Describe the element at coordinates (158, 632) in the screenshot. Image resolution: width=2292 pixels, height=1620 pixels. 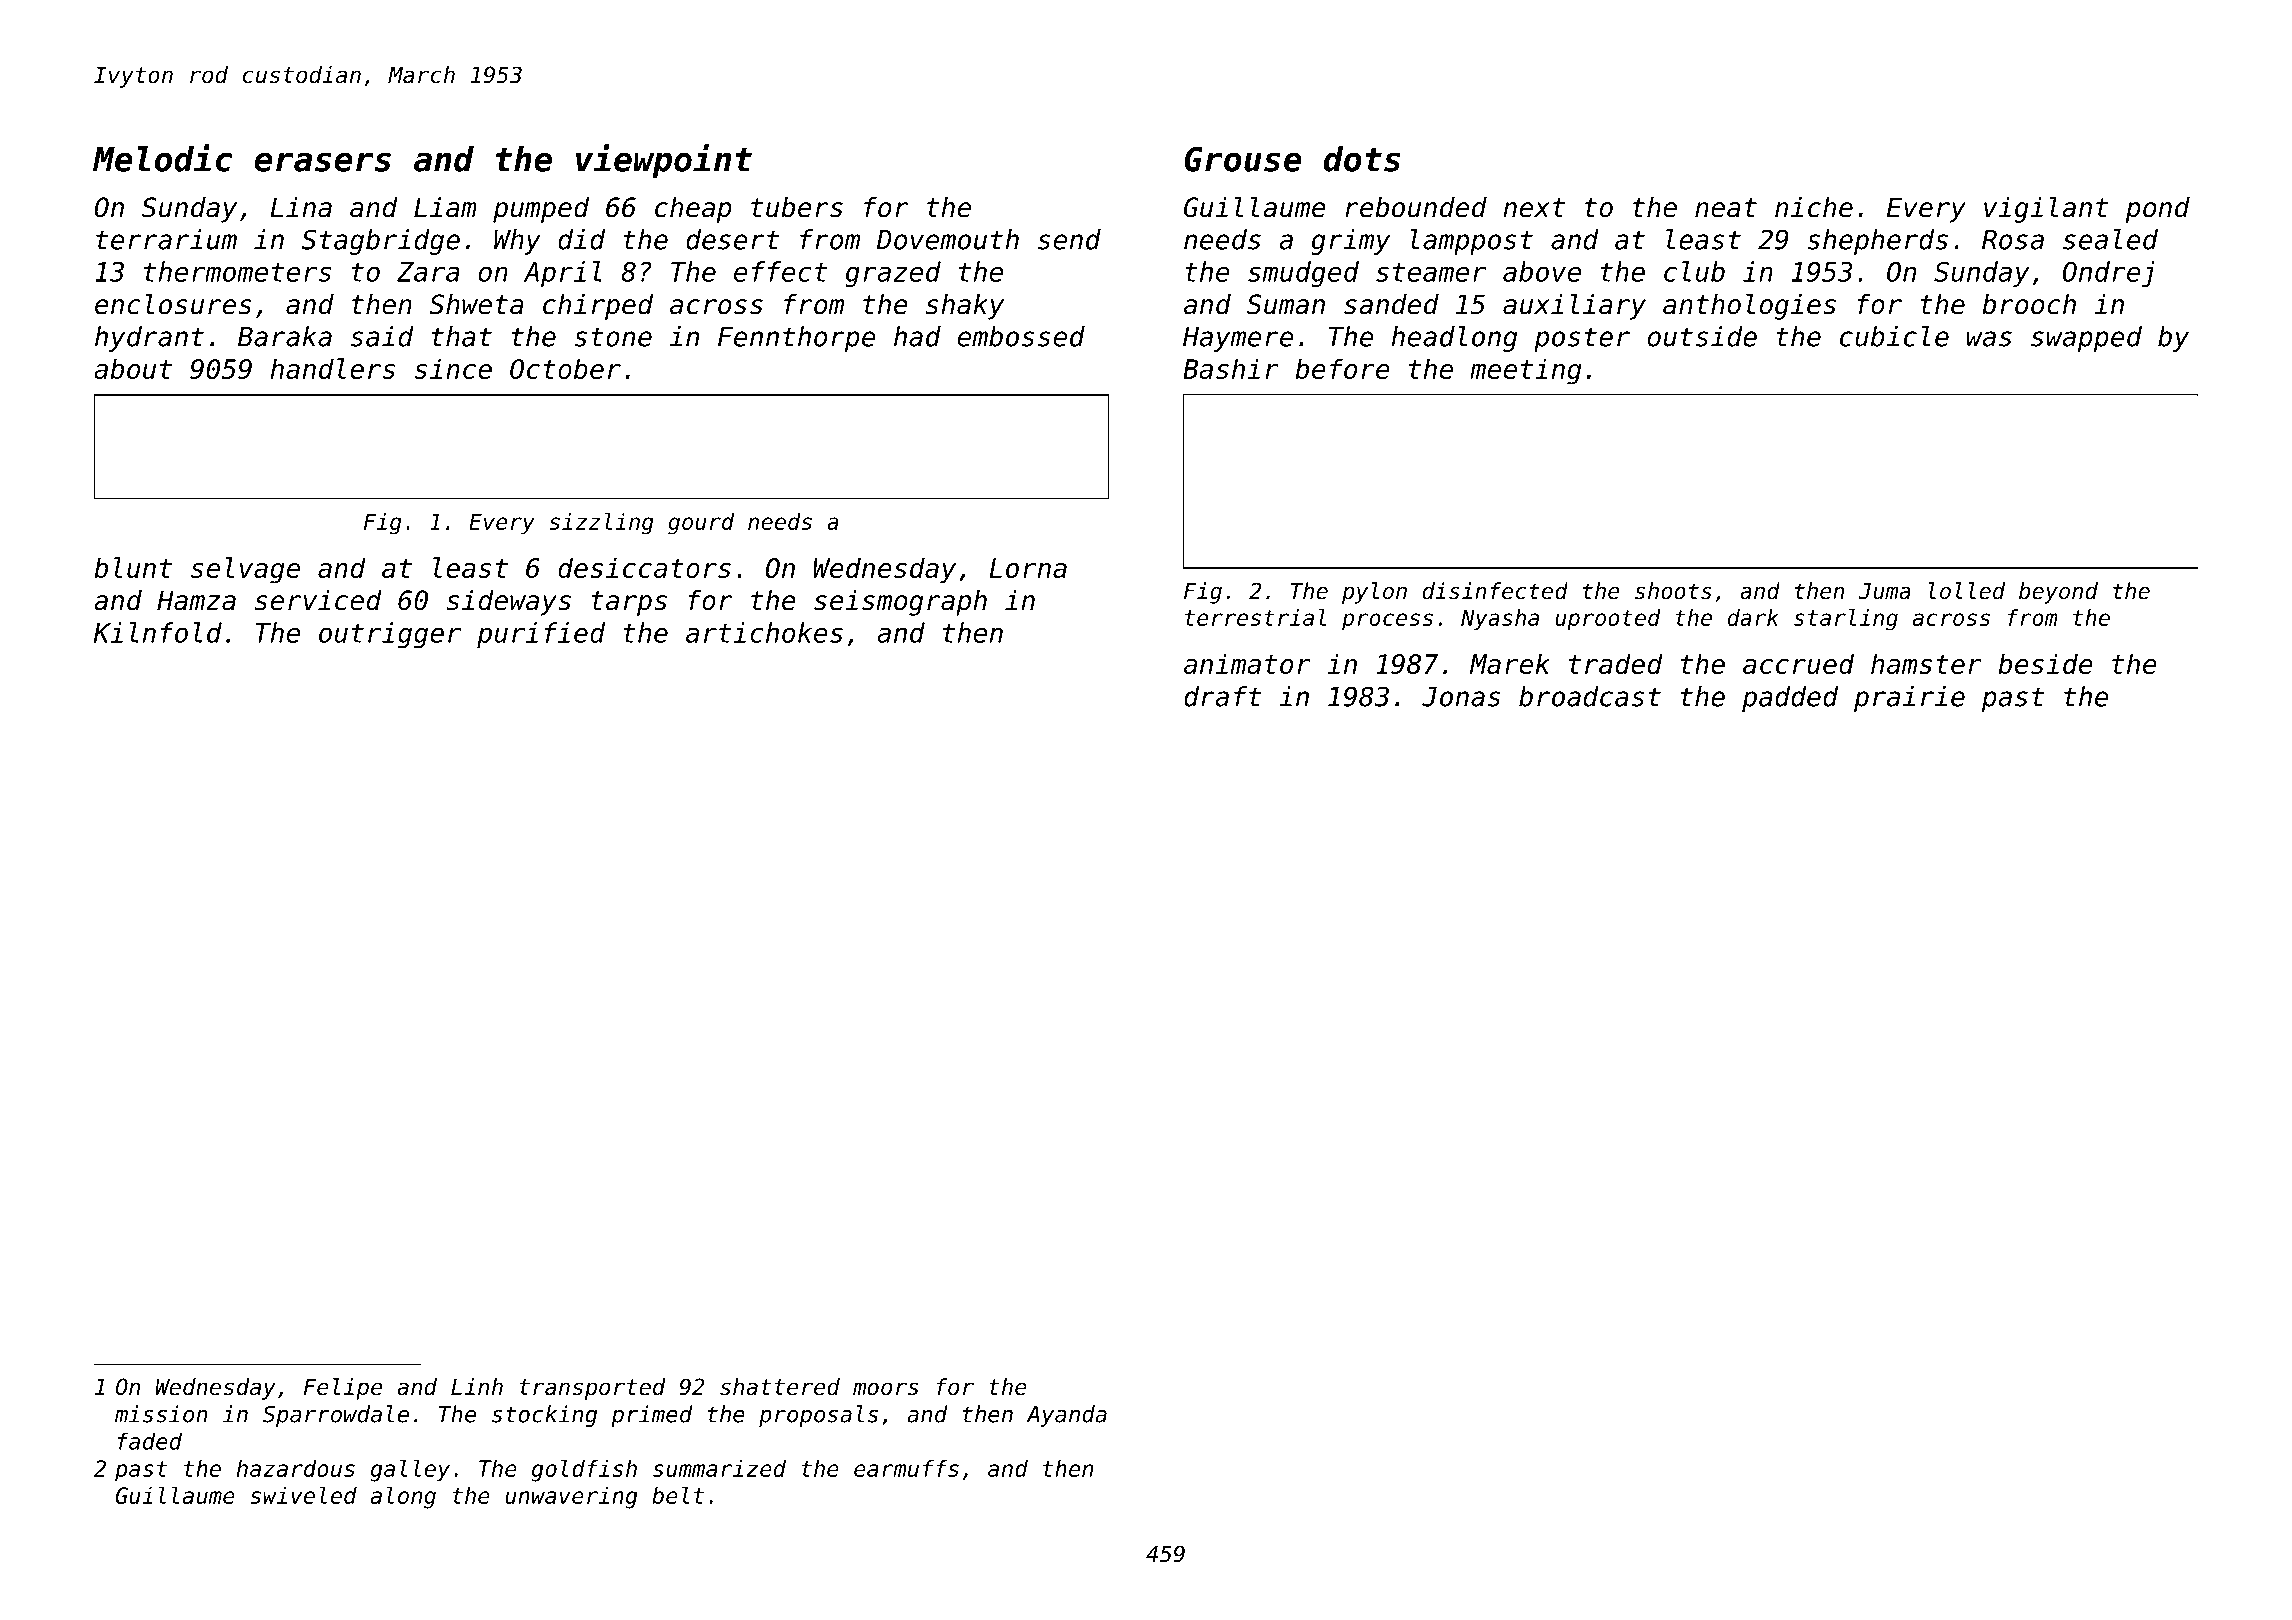
I see `Kilnfold` at that location.
